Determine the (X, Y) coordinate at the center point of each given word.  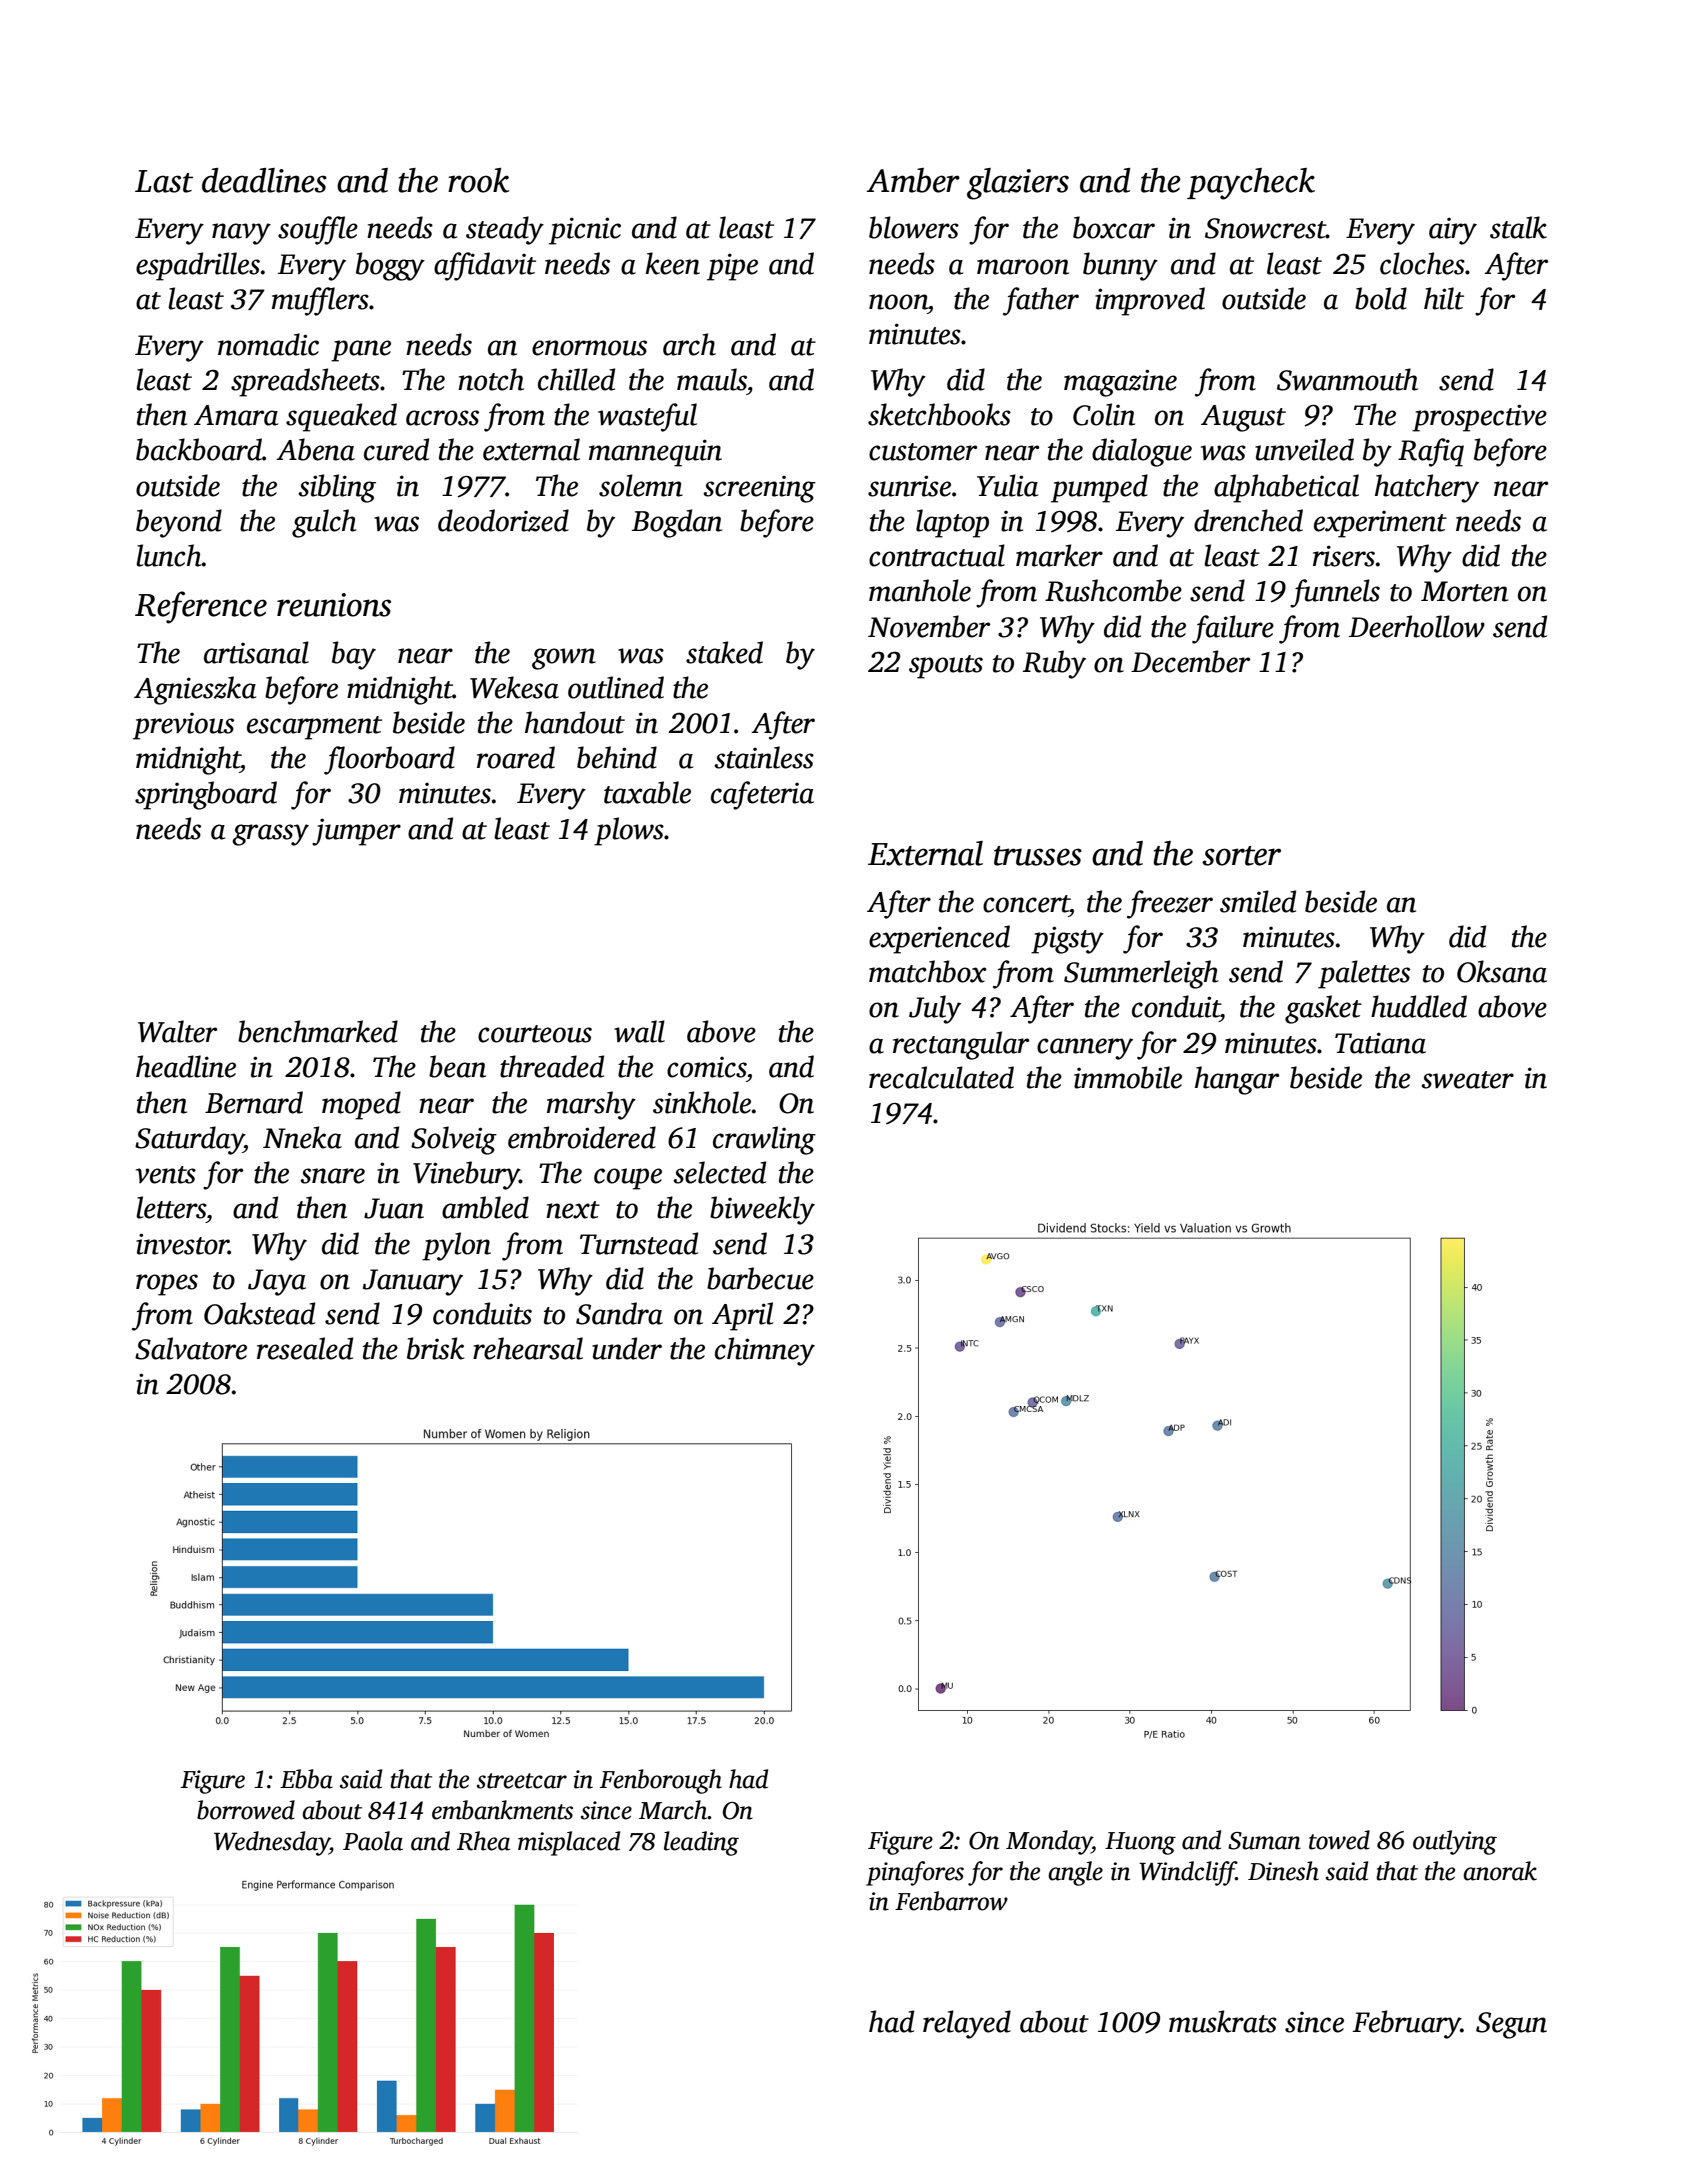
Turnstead (639, 1243)
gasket (1323, 1009)
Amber (913, 180)
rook (478, 180)
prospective (1479, 418)
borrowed (246, 1810)
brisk (435, 1348)
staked (724, 652)
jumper (356, 832)
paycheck (1251, 184)
